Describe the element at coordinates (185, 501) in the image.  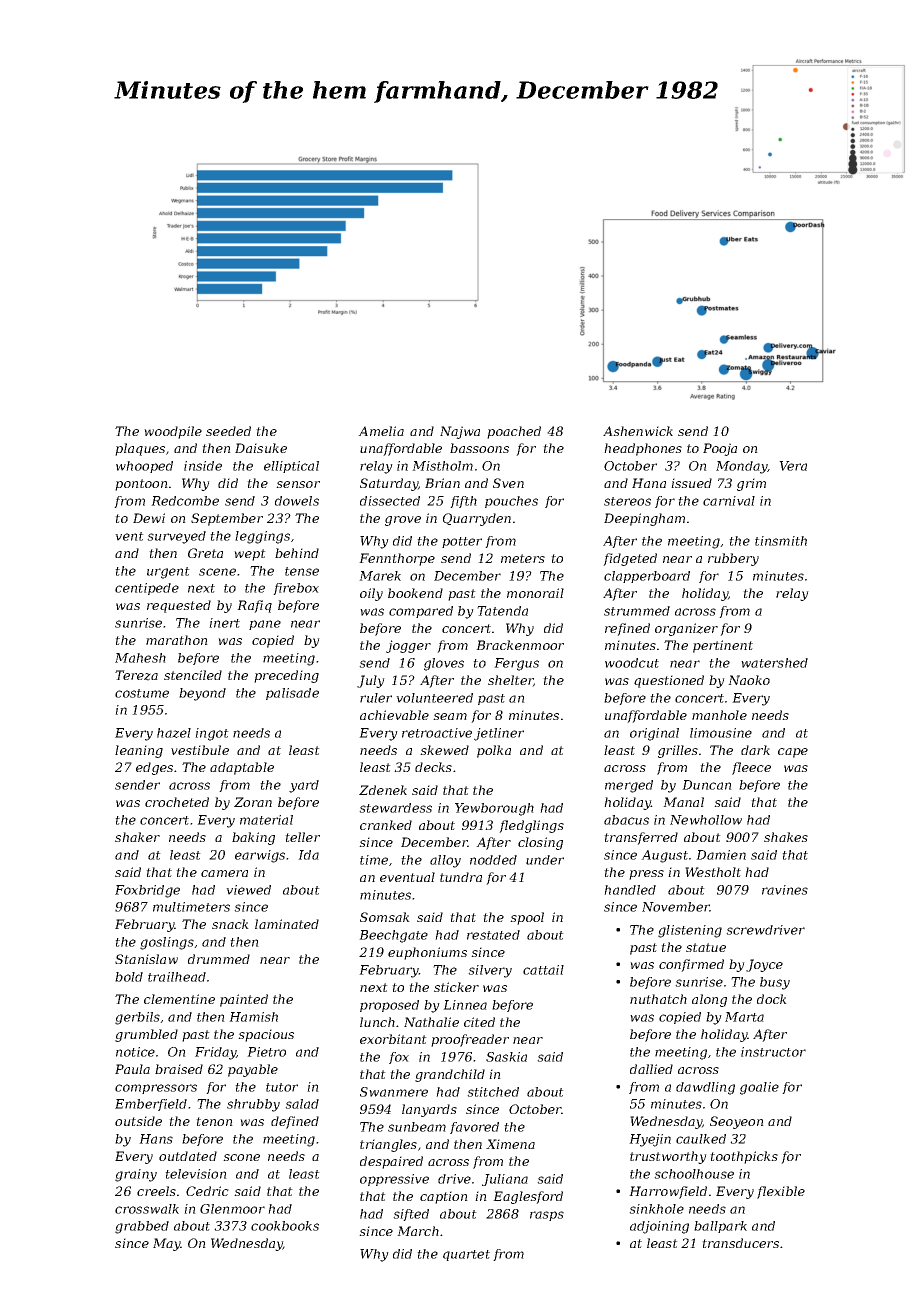
I see `Redcombe` at that location.
